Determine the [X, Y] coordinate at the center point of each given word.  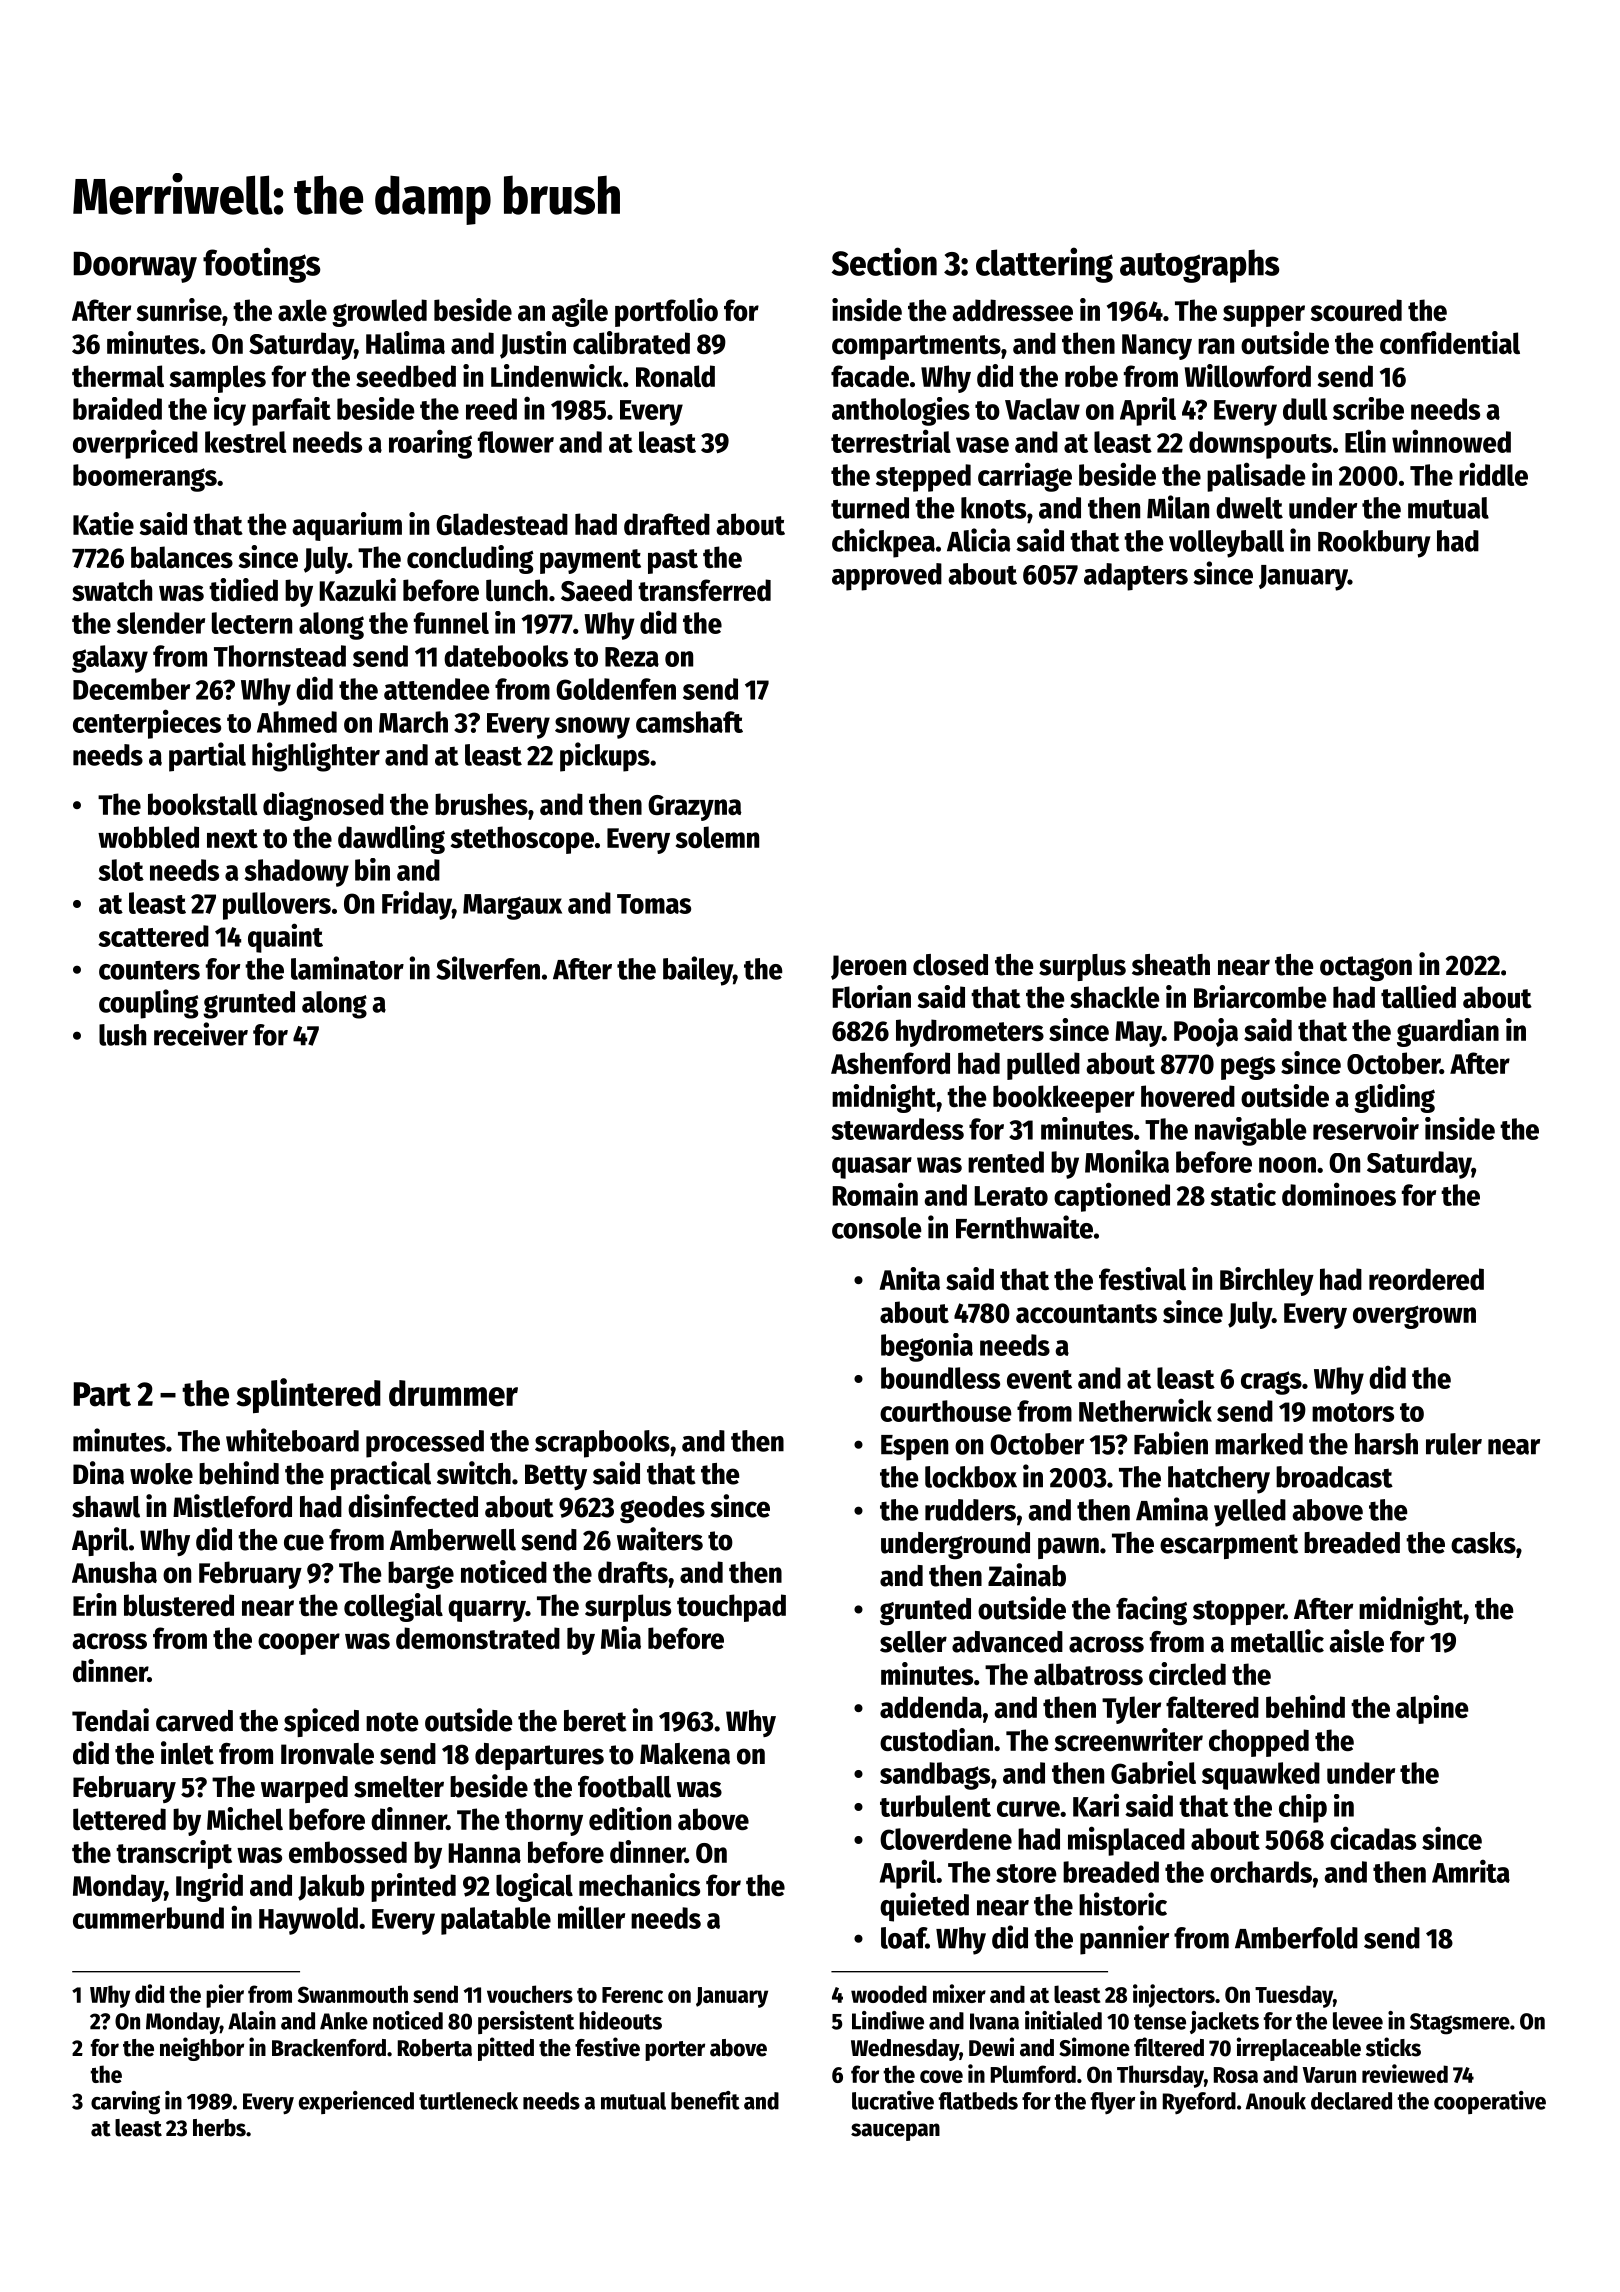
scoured [1356, 310]
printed [413, 1887]
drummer [453, 1393]
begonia [927, 1347]
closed [950, 965]
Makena [685, 1754]
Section [884, 261]
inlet [187, 1753]
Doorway [135, 267]
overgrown [1414, 1317]
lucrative [893, 2100]
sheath [1171, 965]
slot [121, 870]
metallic [1277, 1641]
